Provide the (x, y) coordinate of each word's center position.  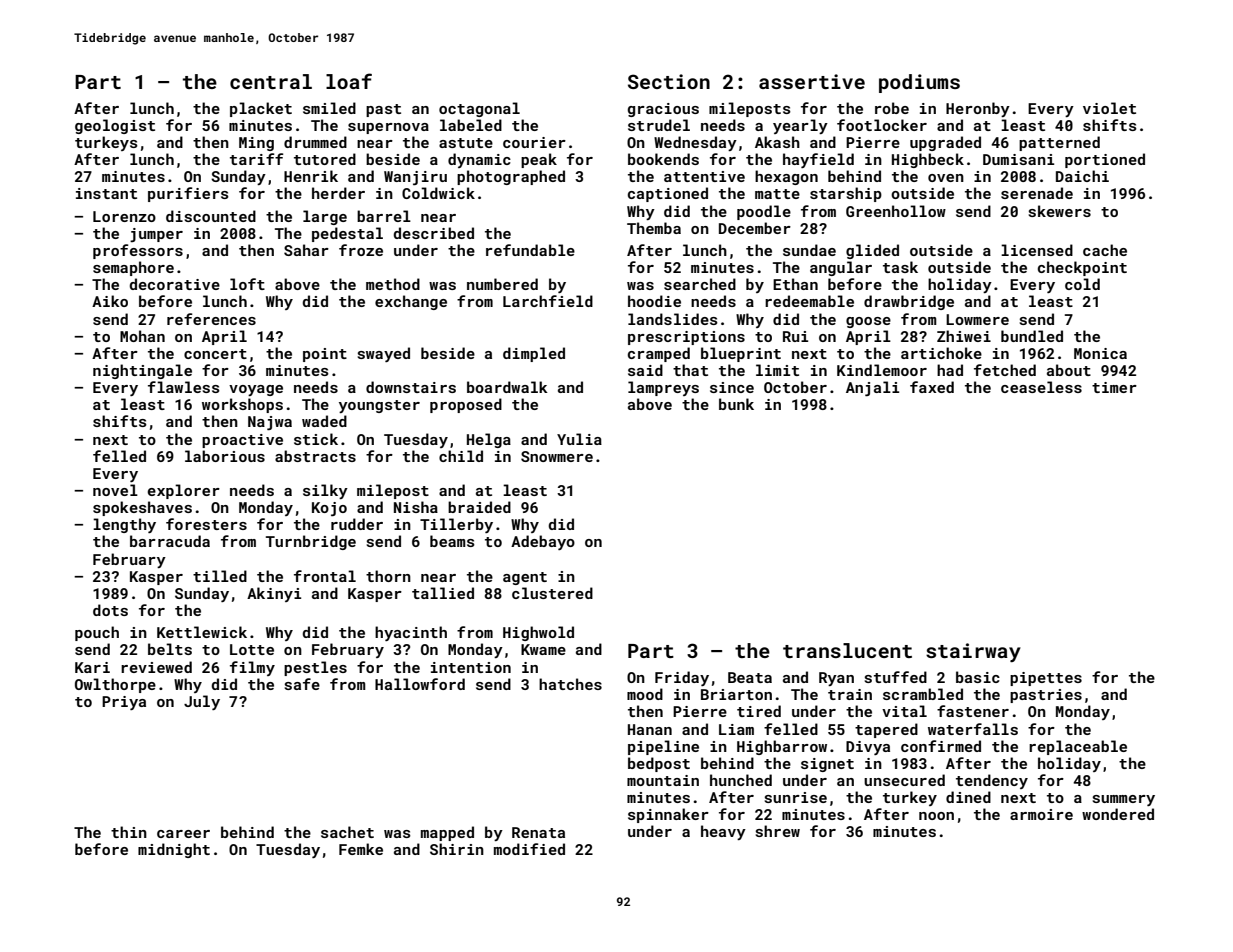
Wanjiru (415, 178)
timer (1114, 387)
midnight (174, 850)
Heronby (978, 109)
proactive (242, 441)
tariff (256, 159)
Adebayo (543, 542)
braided (479, 507)
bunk (736, 404)
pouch (97, 633)
